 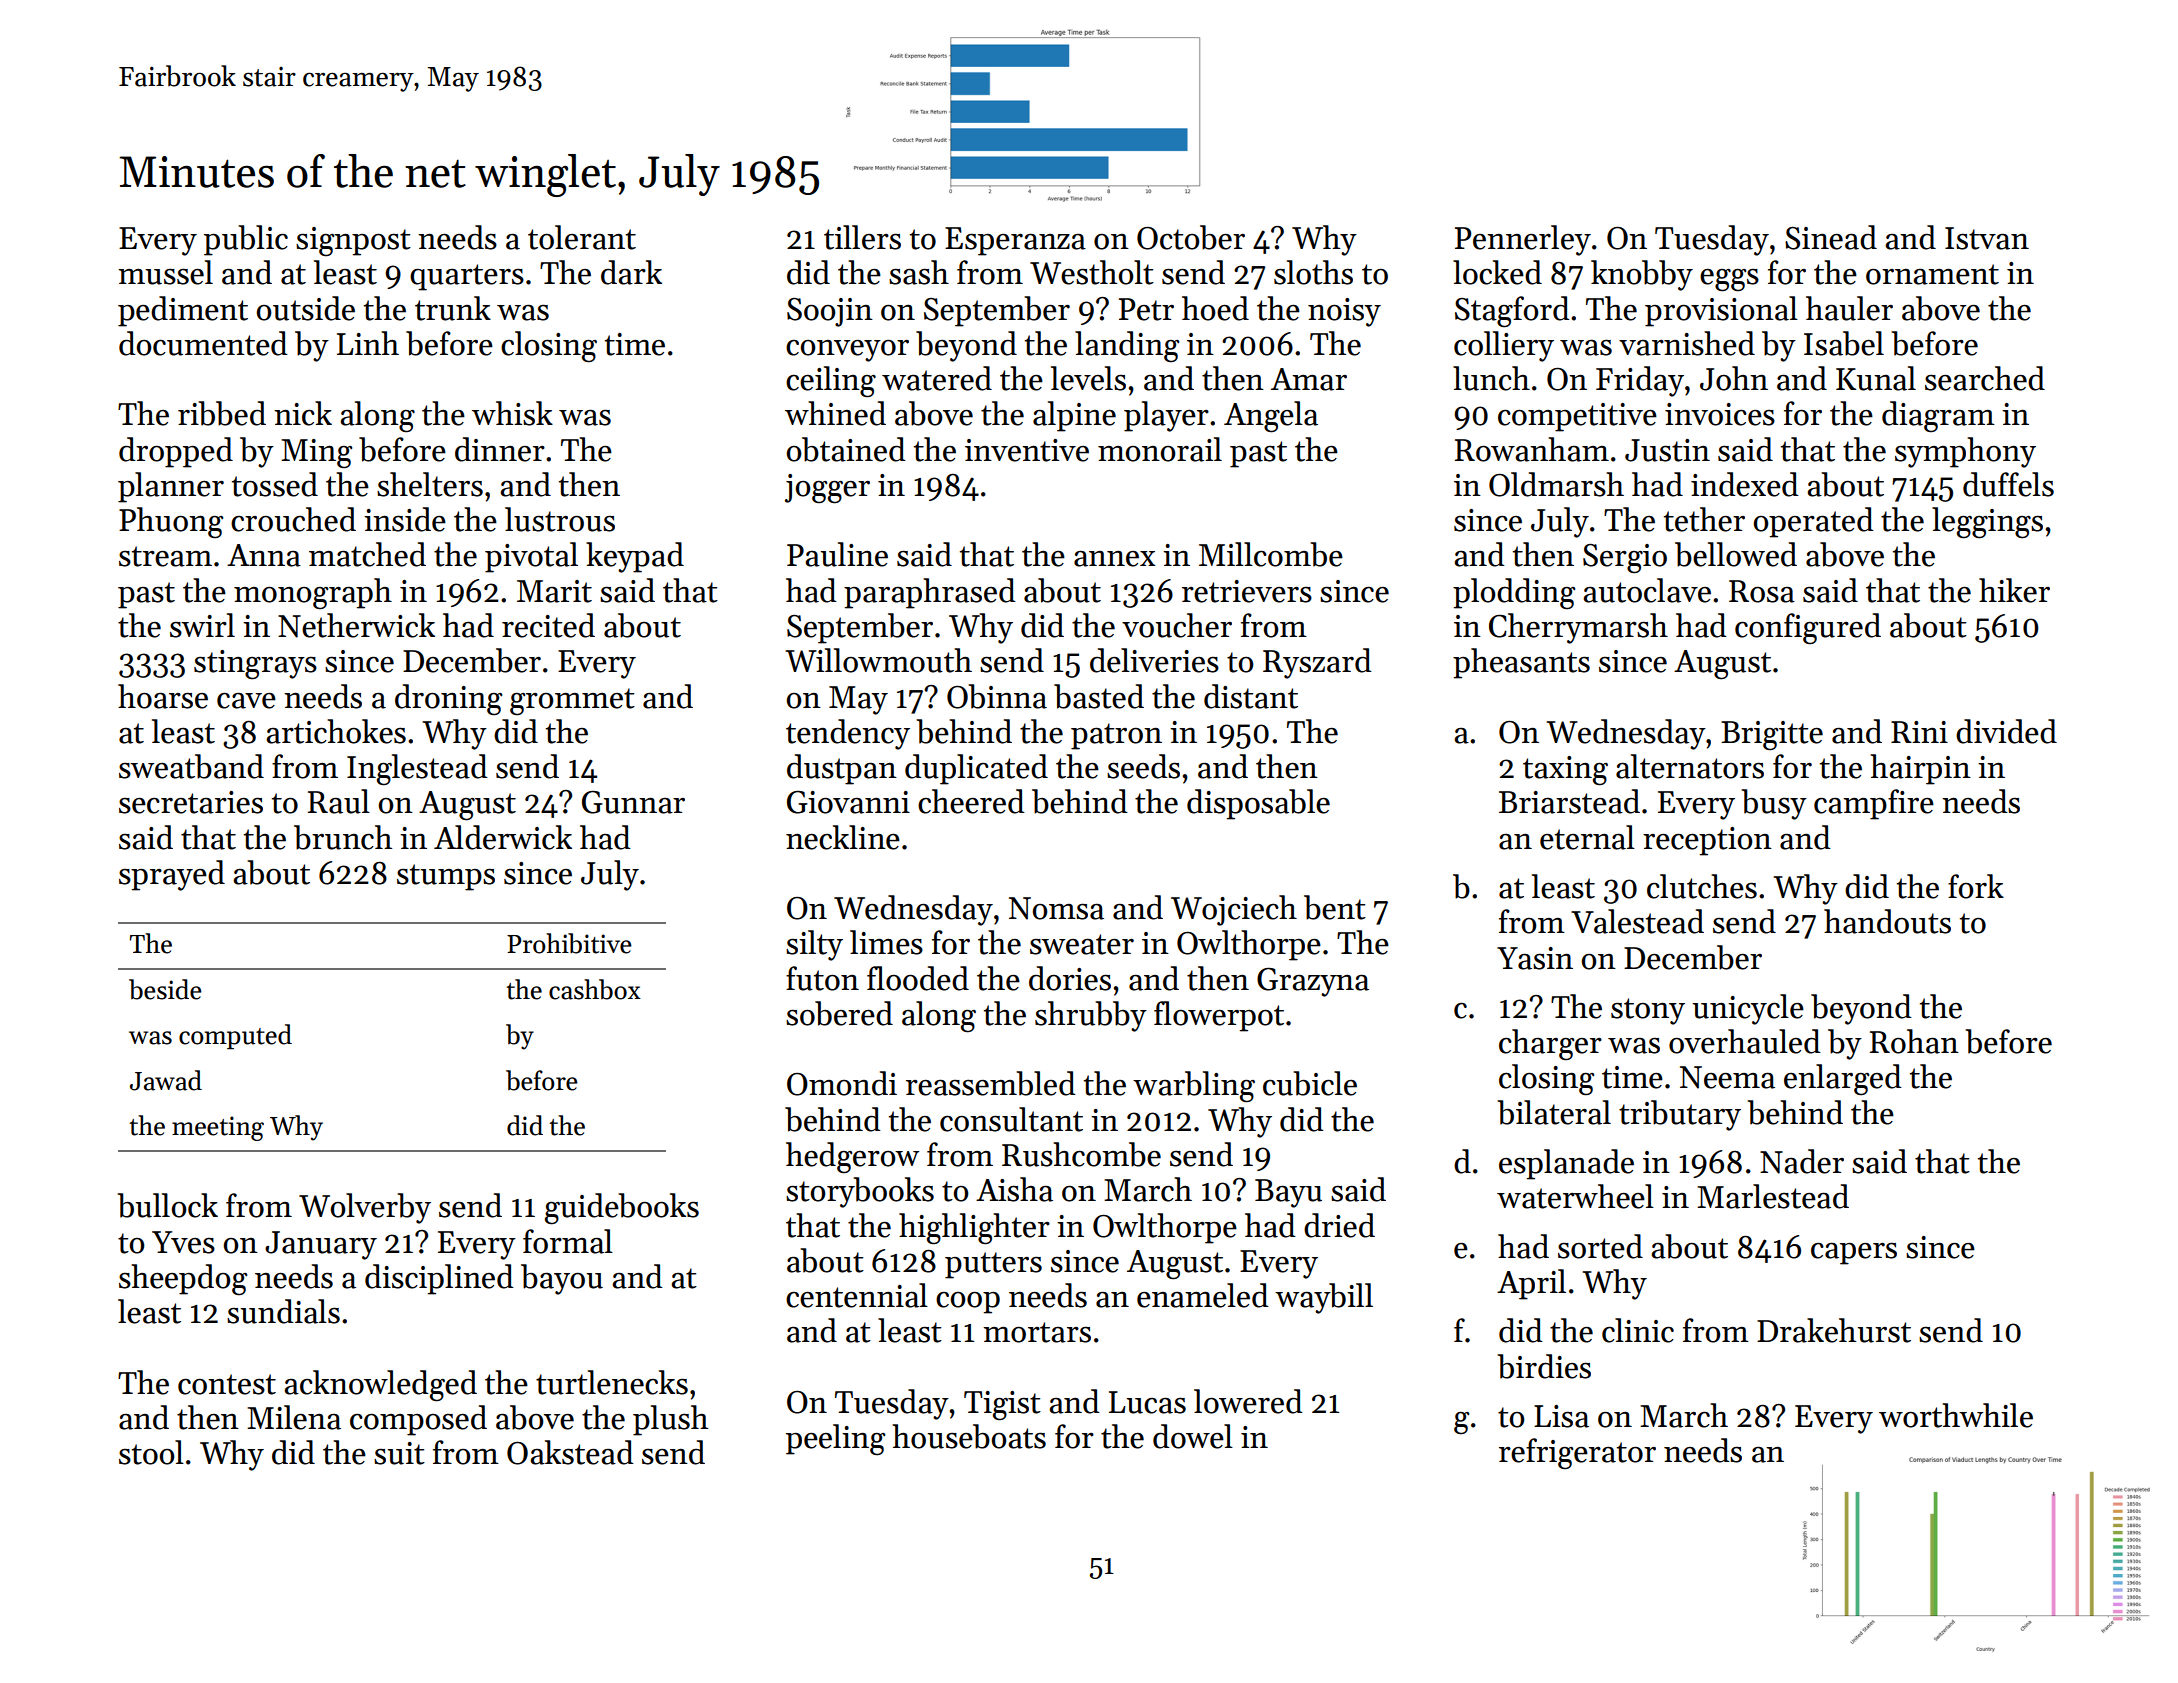 I want to click on matched, so click(x=367, y=554).
